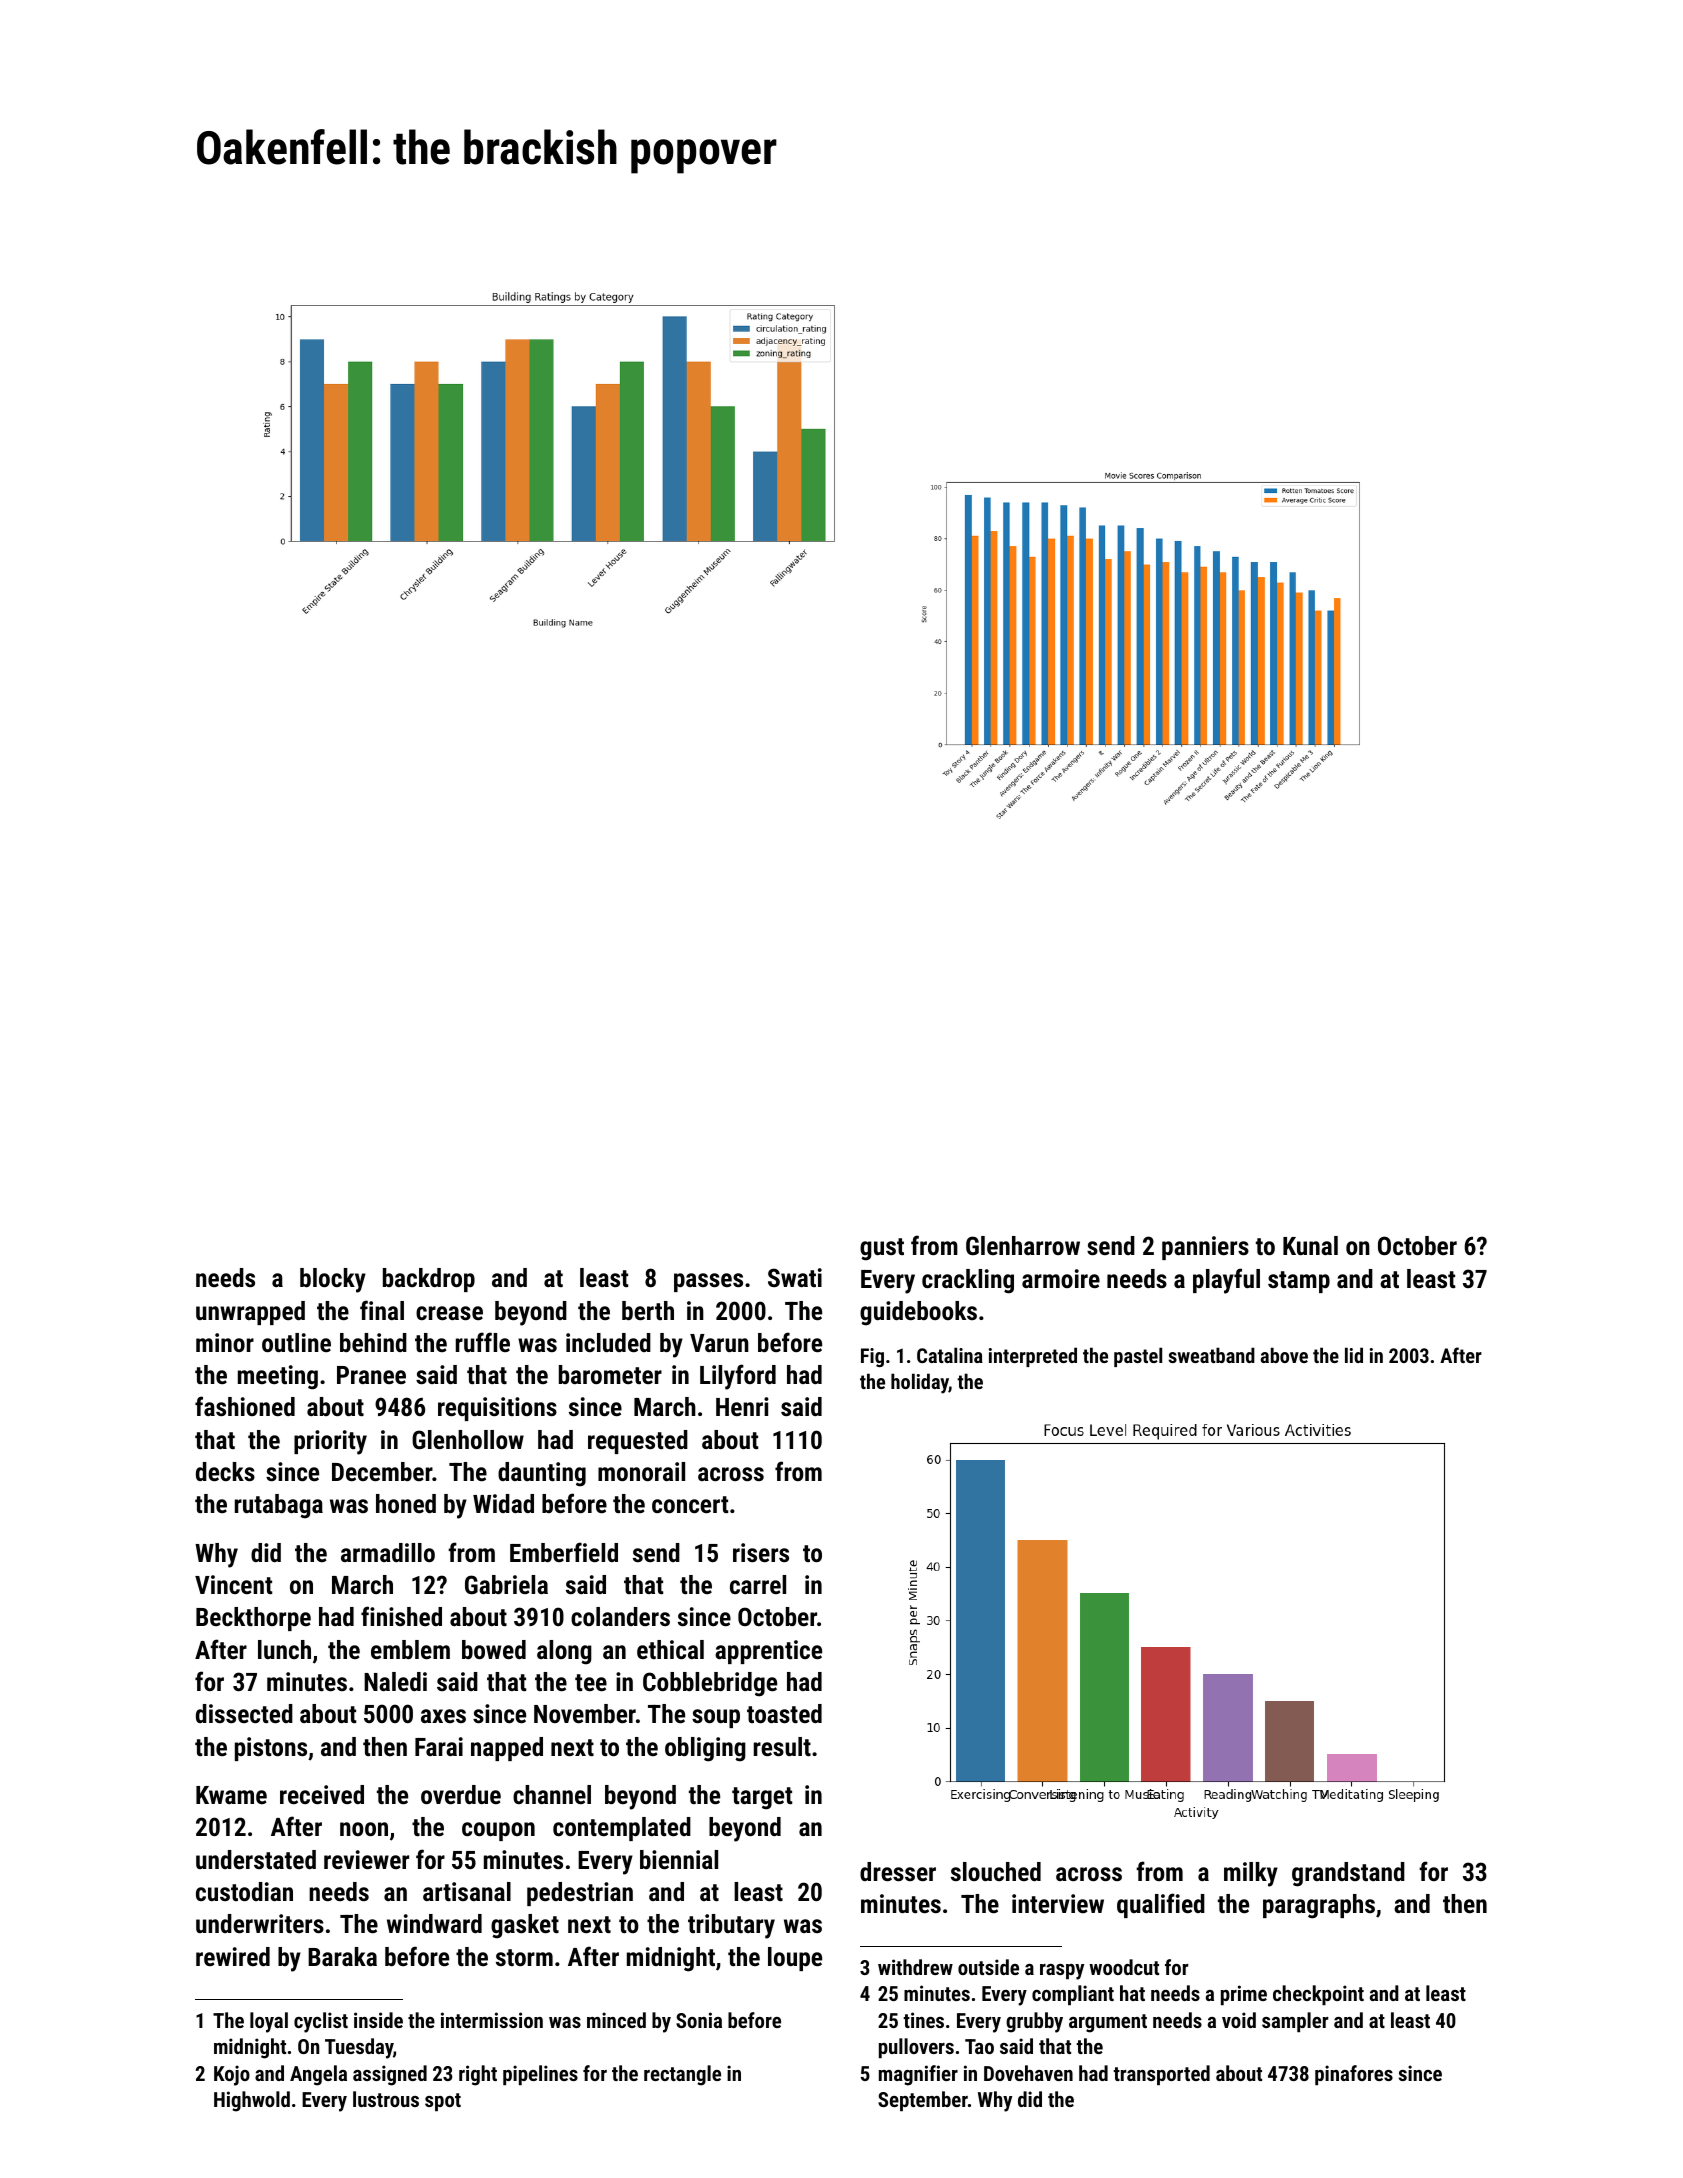  Describe the element at coordinates (1319, 1906) in the screenshot. I see `paragraphs` at that location.
